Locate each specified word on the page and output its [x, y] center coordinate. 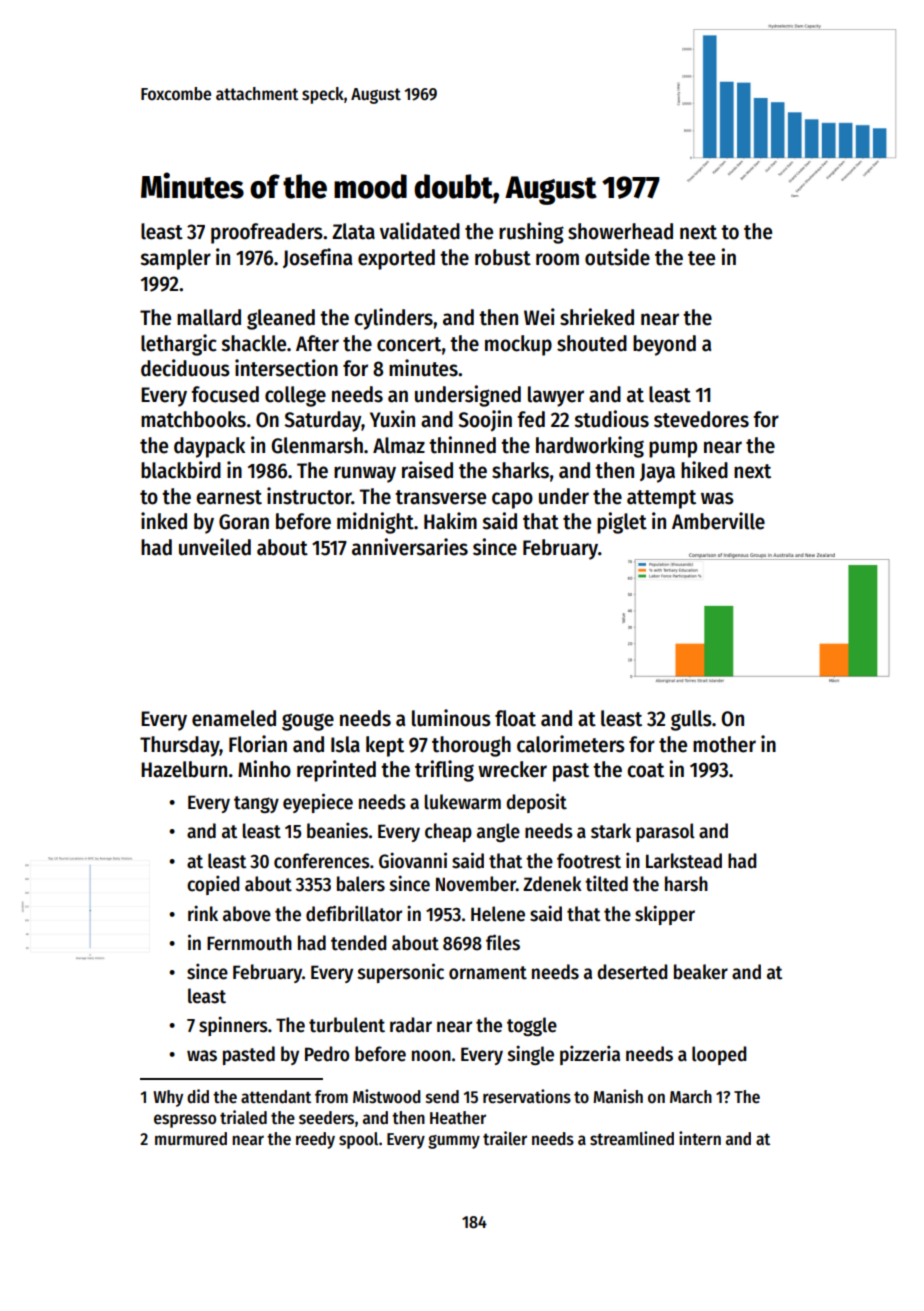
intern [700, 1138]
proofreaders [267, 233]
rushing [531, 233]
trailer [505, 1138]
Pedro [327, 1054]
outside [617, 257]
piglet [622, 523]
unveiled [215, 547]
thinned [462, 445]
